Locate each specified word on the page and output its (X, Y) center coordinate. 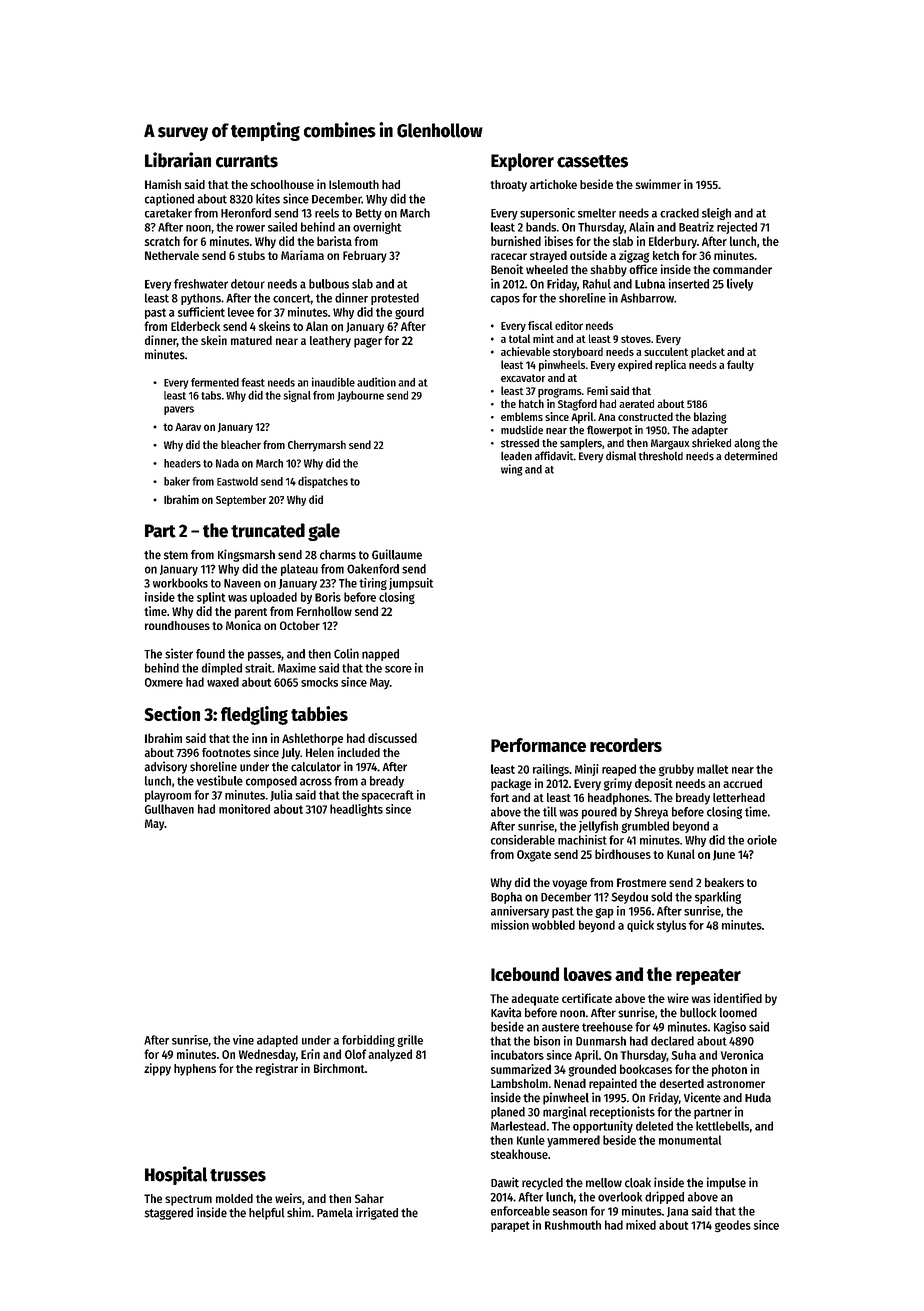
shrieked (711, 443)
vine (243, 1040)
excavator (523, 378)
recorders (626, 745)
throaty (508, 186)
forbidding (368, 1041)
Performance (538, 745)
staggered (168, 1214)
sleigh (716, 214)
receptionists (622, 1112)
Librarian (178, 160)
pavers (179, 410)
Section (172, 713)
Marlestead (518, 1126)
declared (672, 1041)
